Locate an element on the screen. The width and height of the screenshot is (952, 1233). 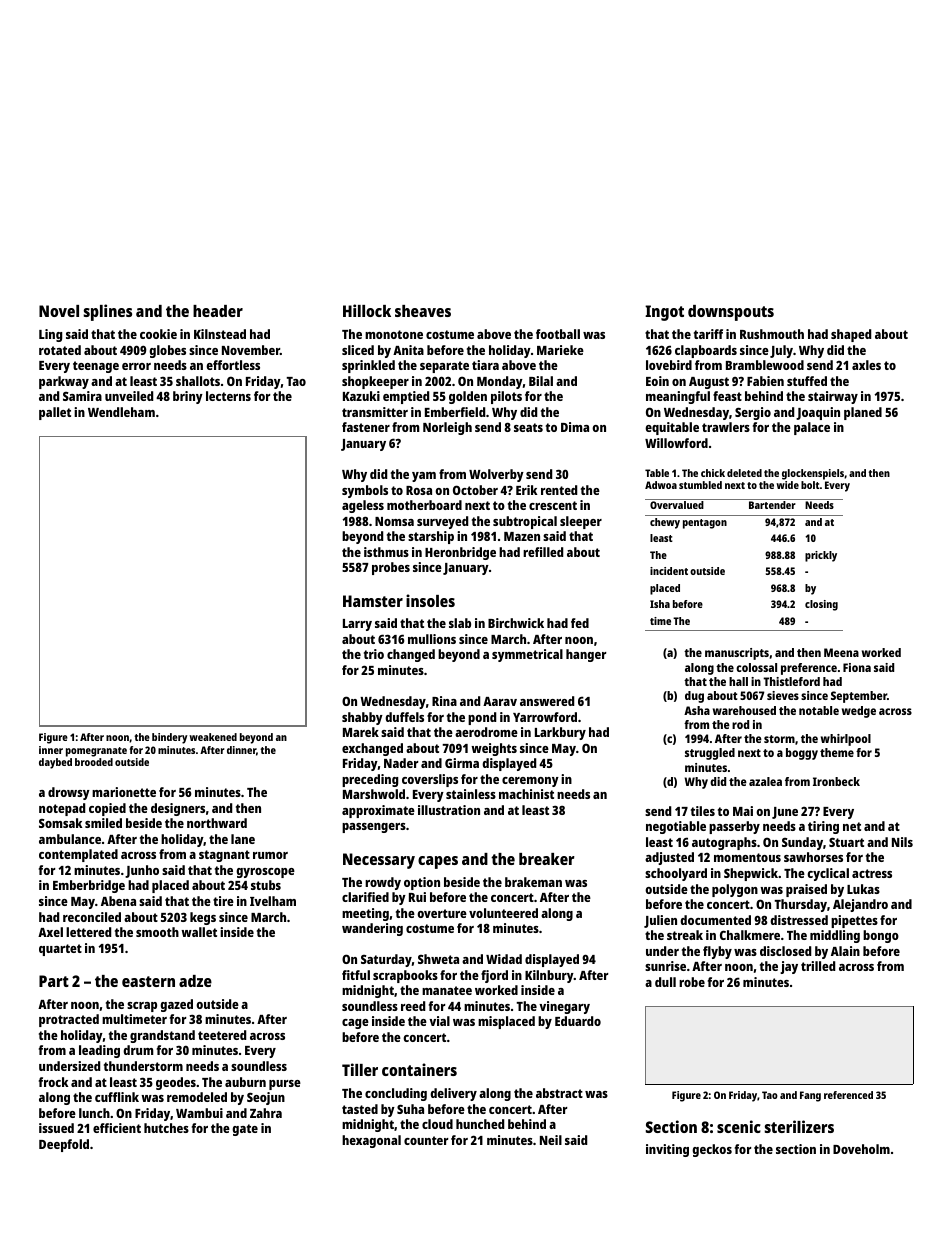
volunteered is located at coordinates (503, 913).
